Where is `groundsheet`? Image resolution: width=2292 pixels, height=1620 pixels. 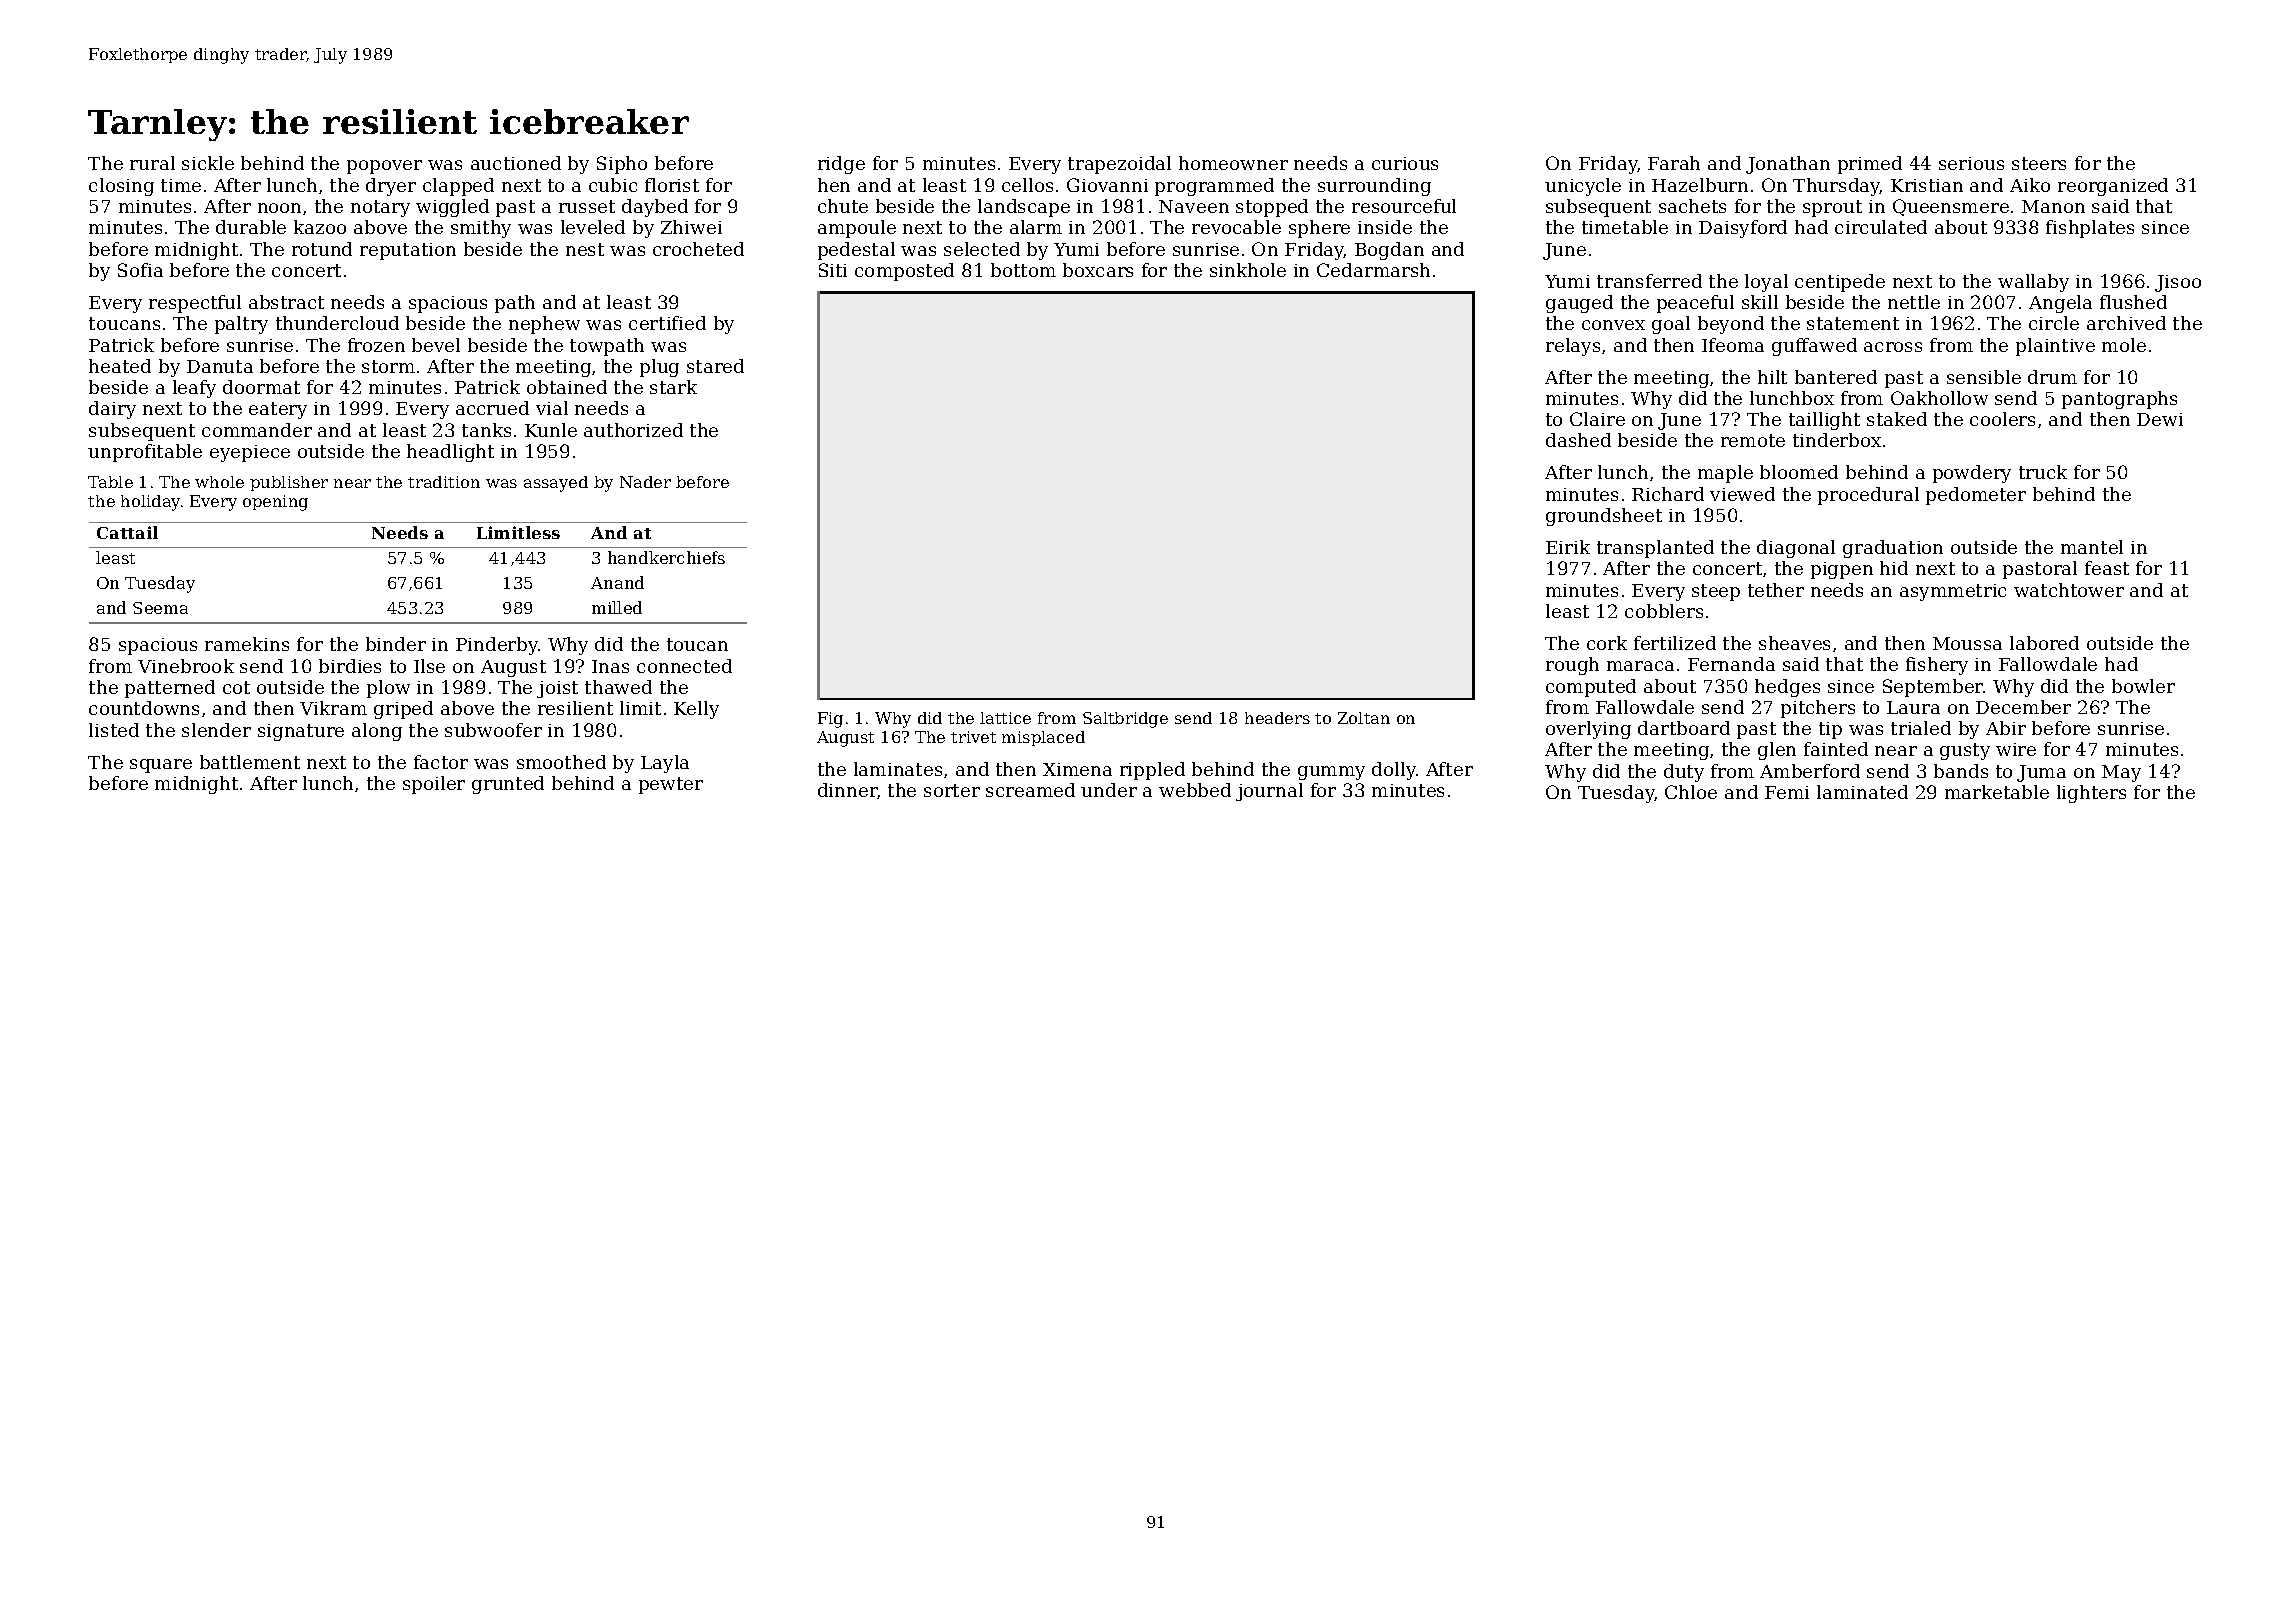
groundsheet is located at coordinates (1604, 517).
